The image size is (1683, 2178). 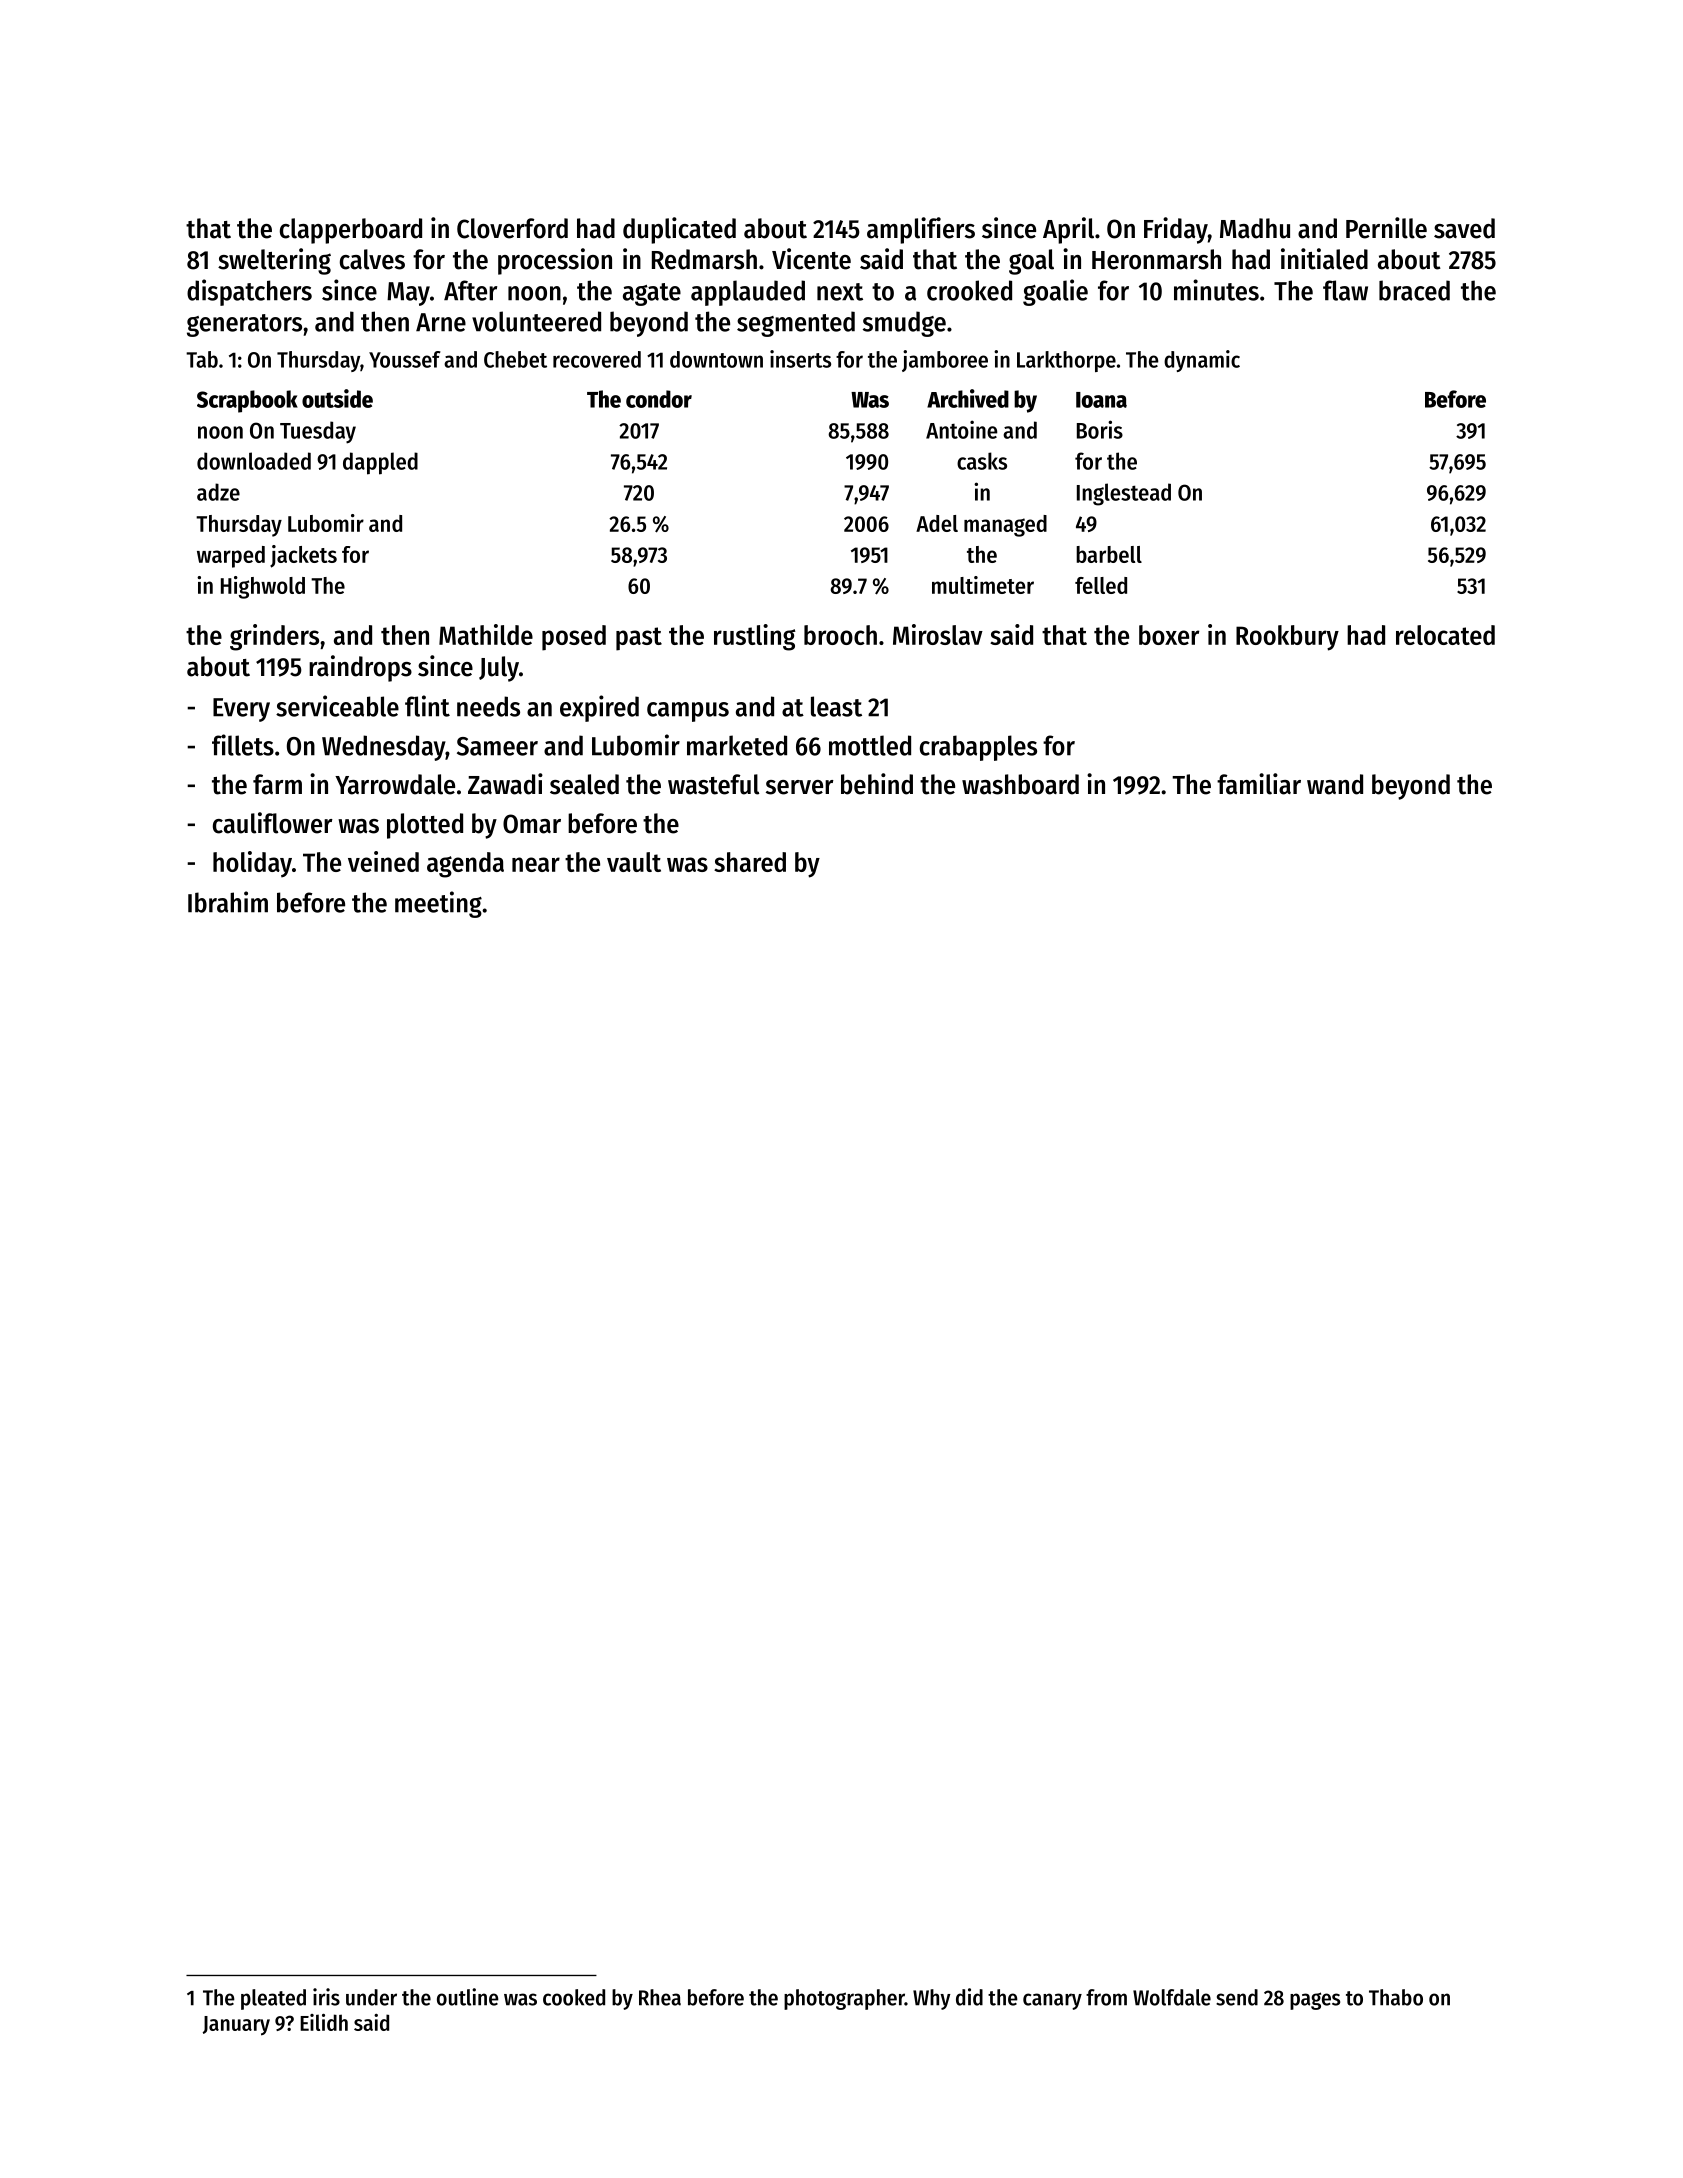 I want to click on Friday, so click(x=1176, y=230).
